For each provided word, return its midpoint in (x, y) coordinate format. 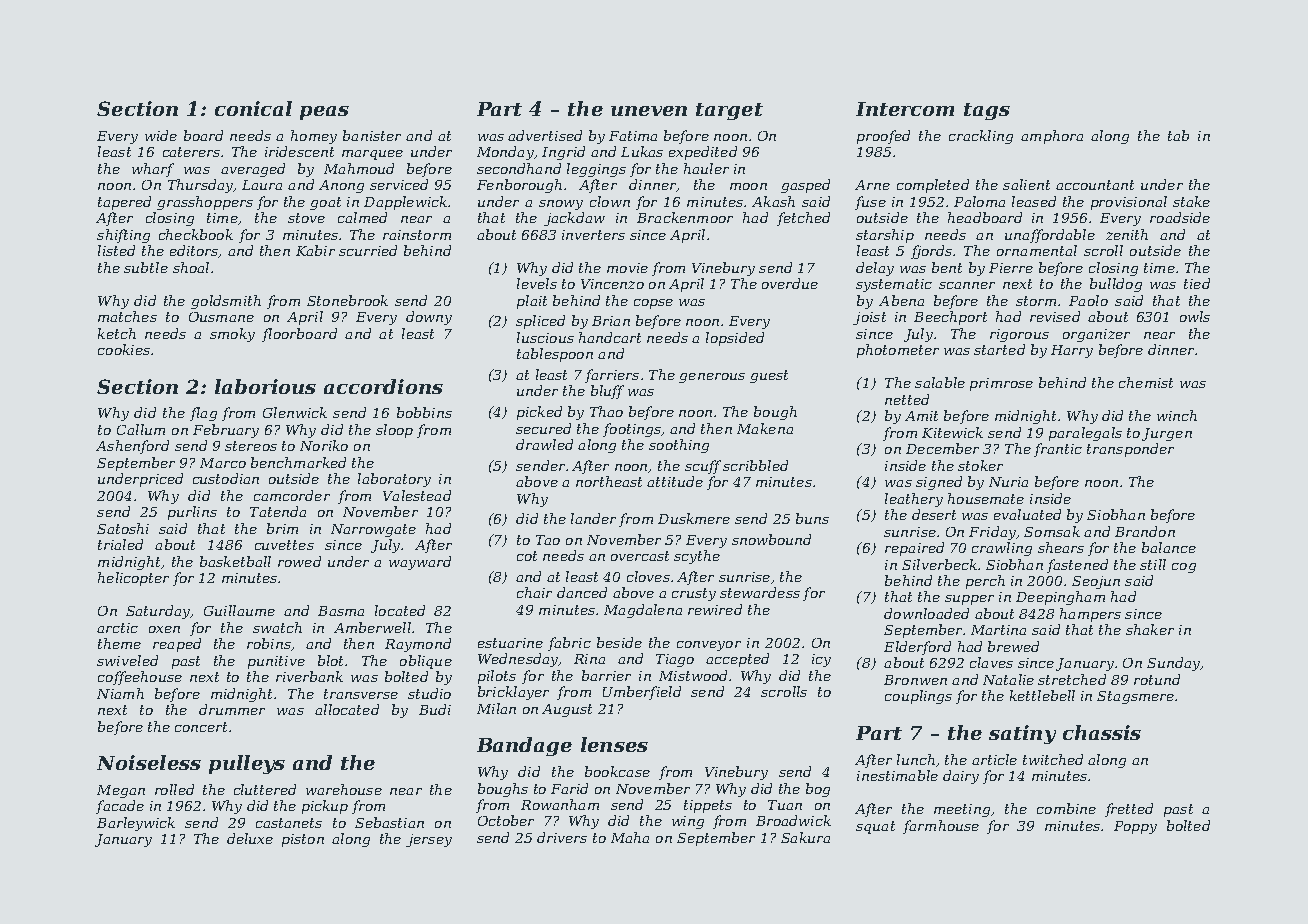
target (729, 111)
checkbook (196, 234)
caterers (191, 152)
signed (939, 483)
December (942, 448)
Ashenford (132, 447)
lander (593, 518)
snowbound (771, 539)
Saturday (158, 612)
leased (1034, 201)
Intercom (905, 109)
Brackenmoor (685, 217)
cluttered (265, 789)
